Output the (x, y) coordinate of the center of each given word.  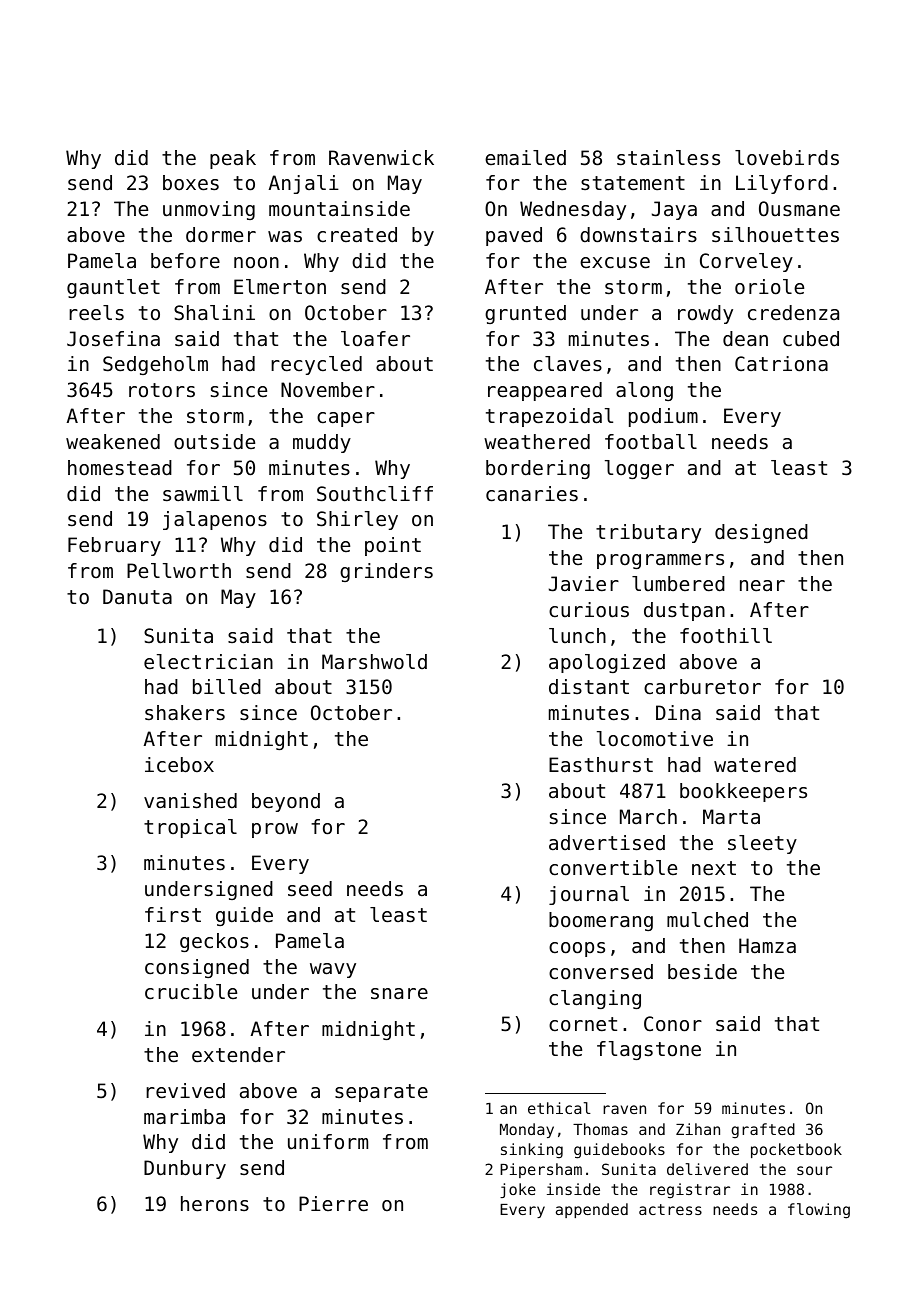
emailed (525, 158)
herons (215, 1204)
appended (592, 1210)
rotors (162, 390)
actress (670, 1209)
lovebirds (787, 158)
